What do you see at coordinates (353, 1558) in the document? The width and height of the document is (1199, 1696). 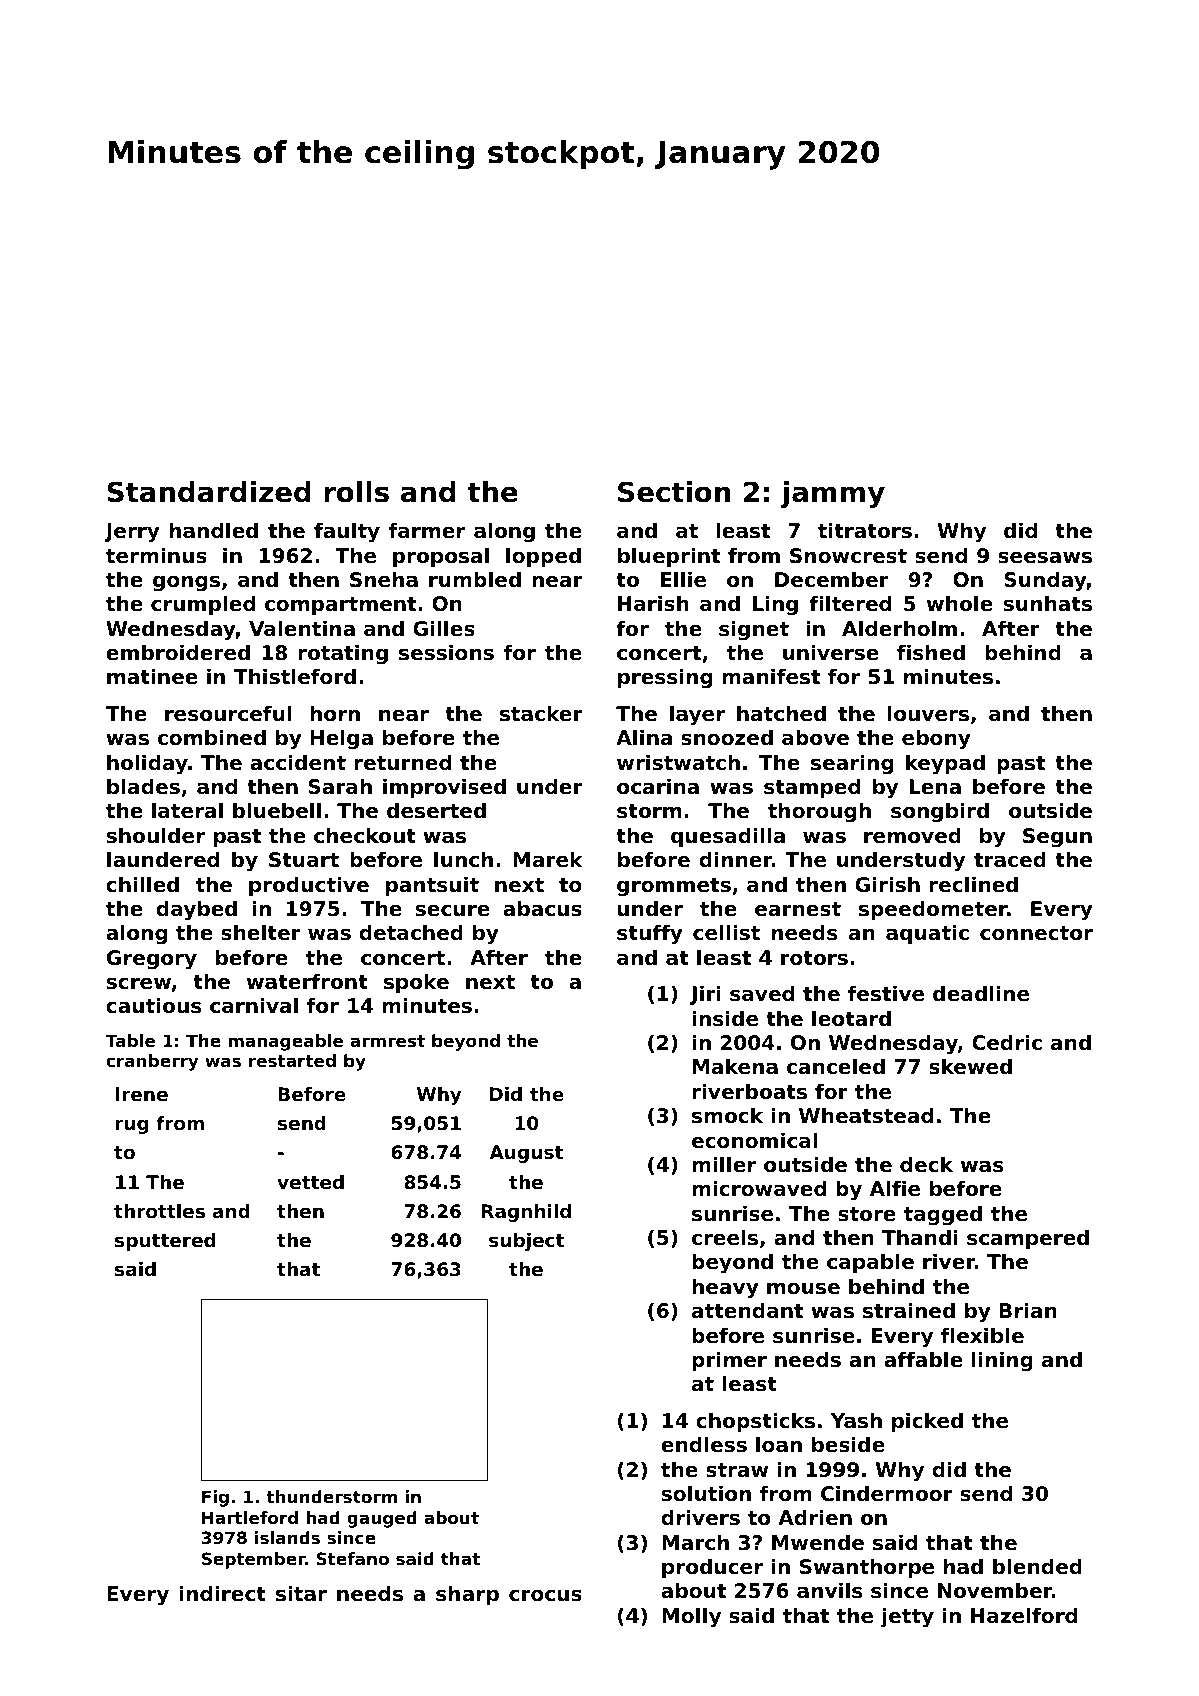 I see `Stefano` at bounding box center [353, 1558].
